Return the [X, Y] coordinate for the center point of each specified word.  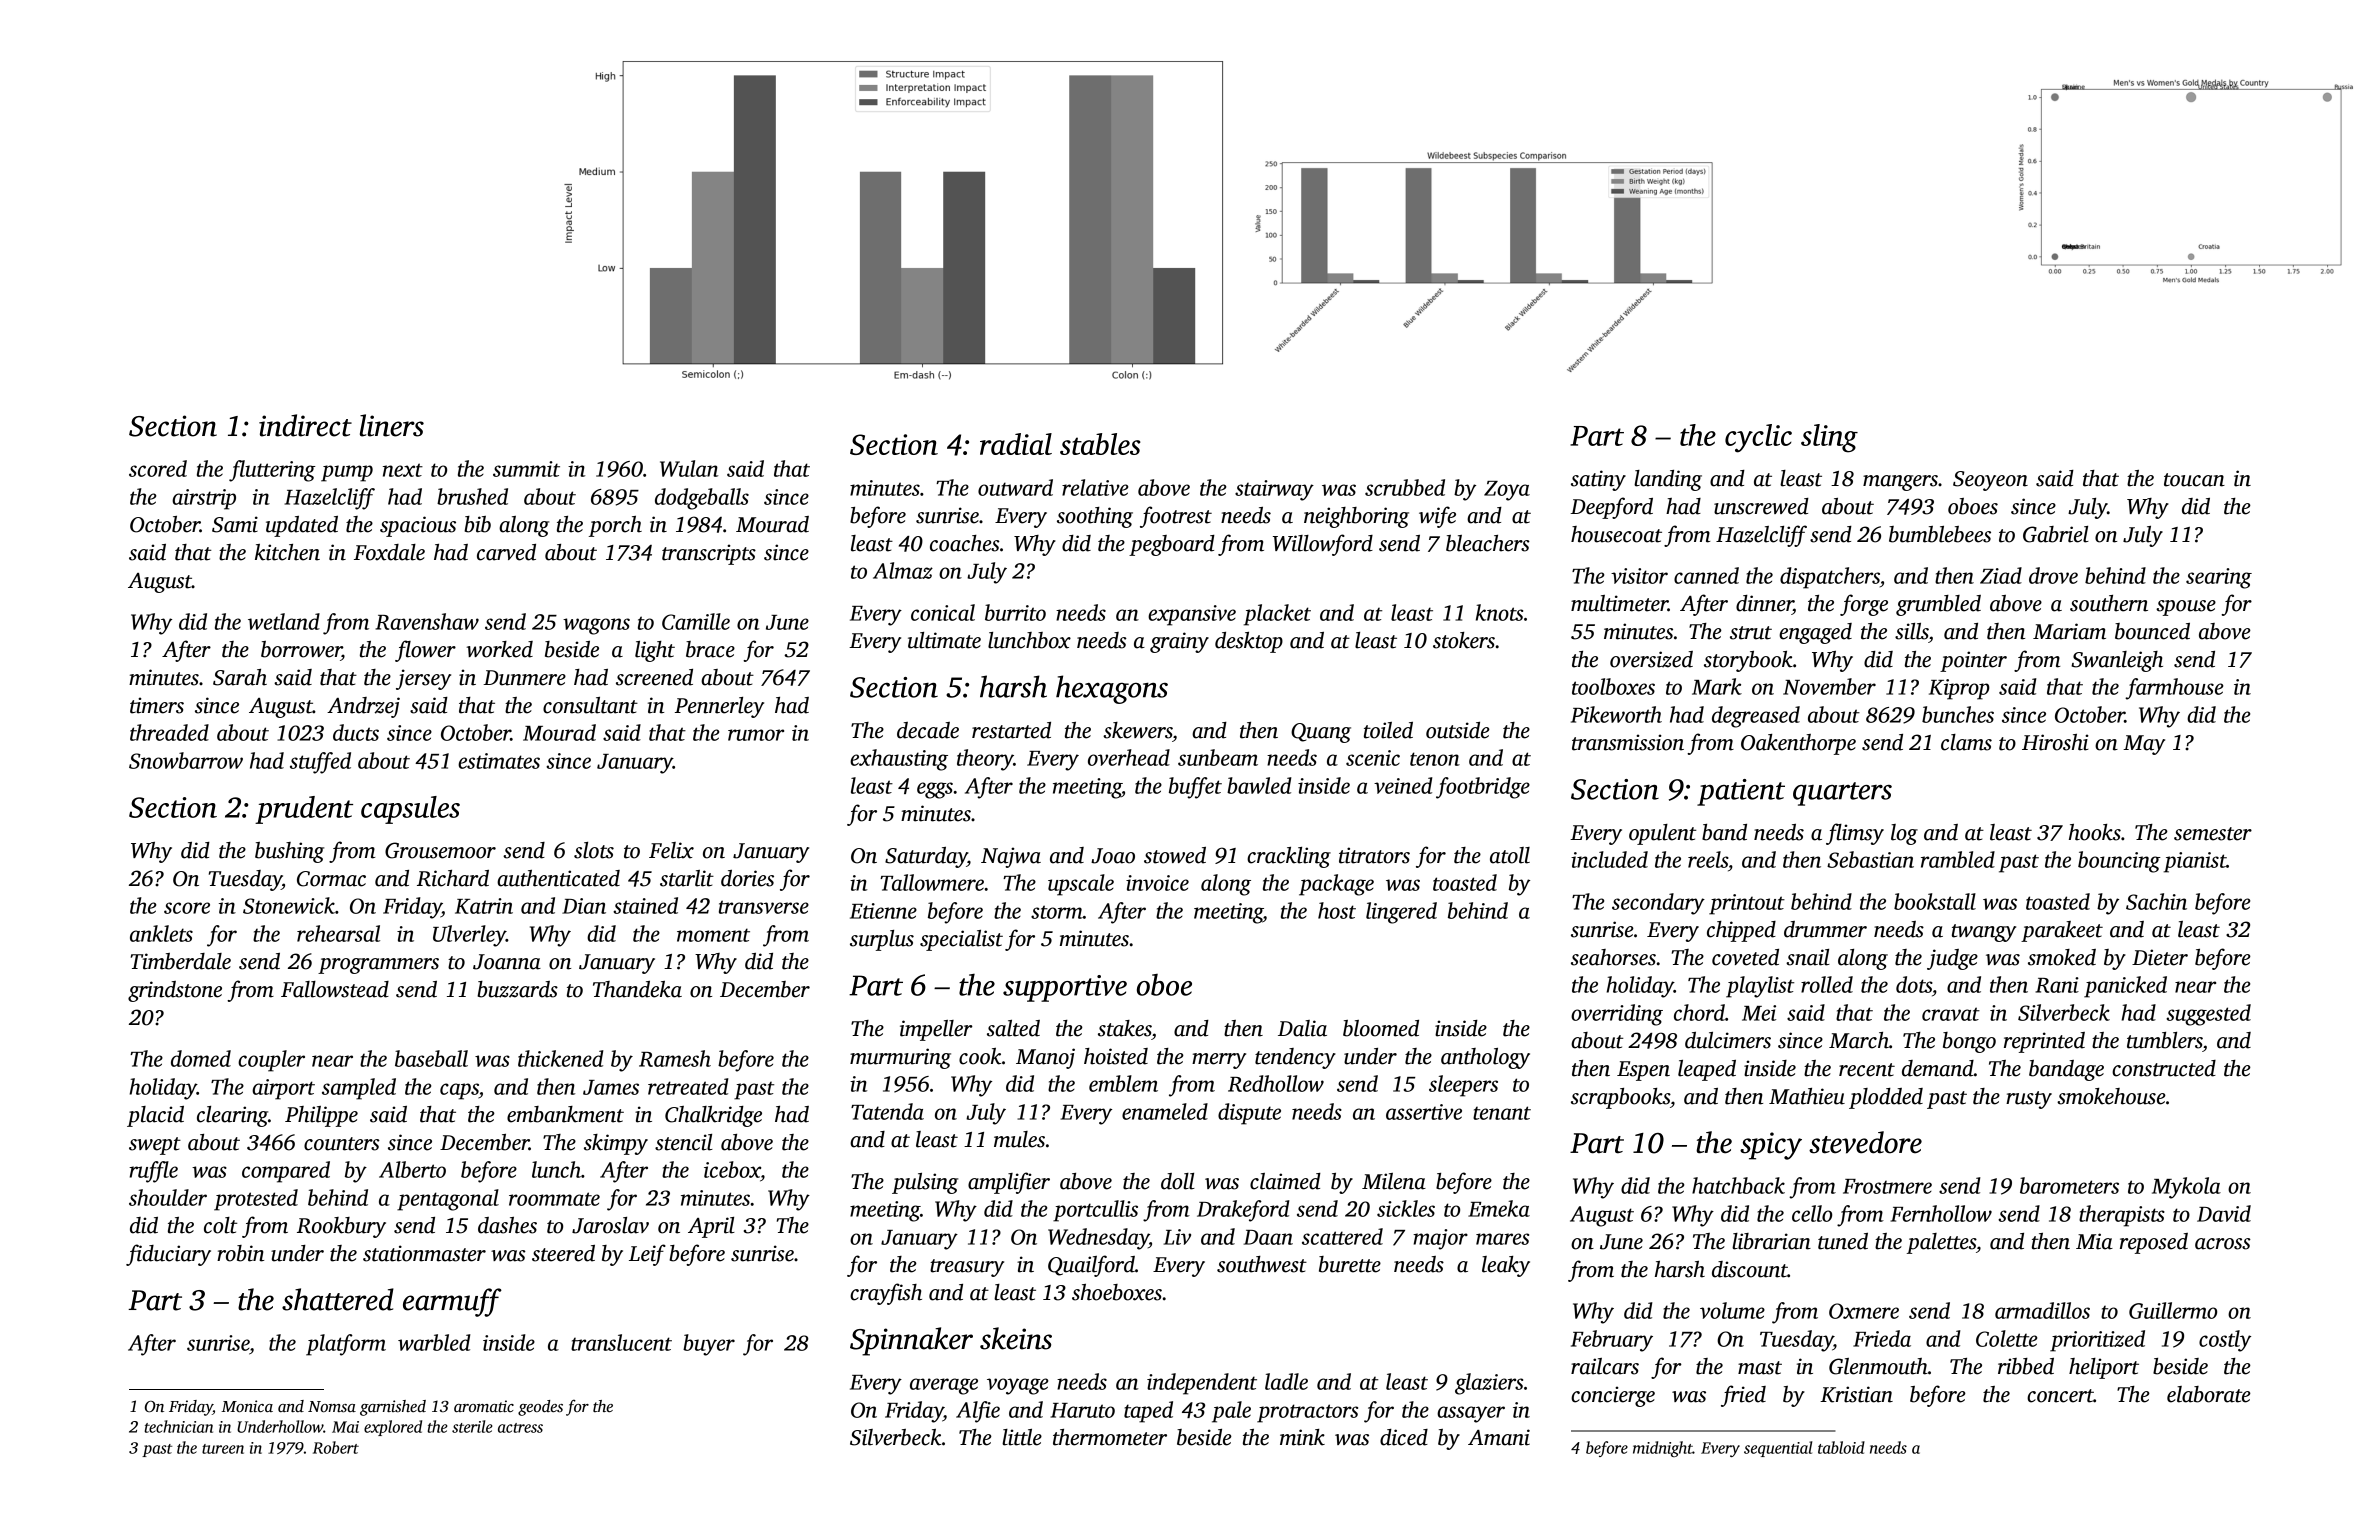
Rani [2057, 985]
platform [346, 1345]
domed [201, 1058]
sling [1829, 438]
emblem [1123, 1083]
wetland [284, 621]
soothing [1095, 517]
